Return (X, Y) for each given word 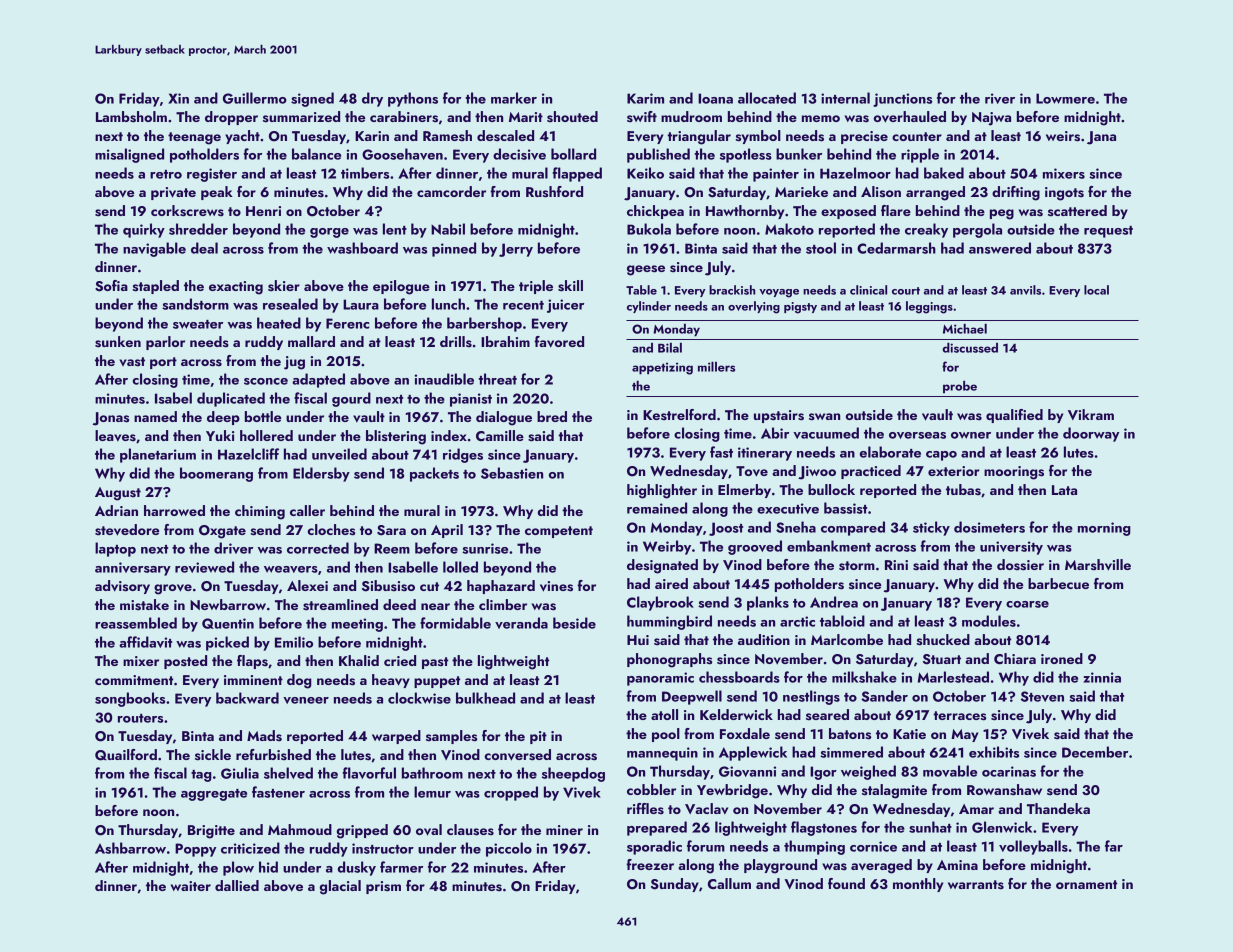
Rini (896, 565)
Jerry (516, 250)
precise (864, 137)
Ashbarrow (130, 848)
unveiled (339, 454)
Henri (263, 211)
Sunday (675, 885)
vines (556, 586)
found (846, 883)
